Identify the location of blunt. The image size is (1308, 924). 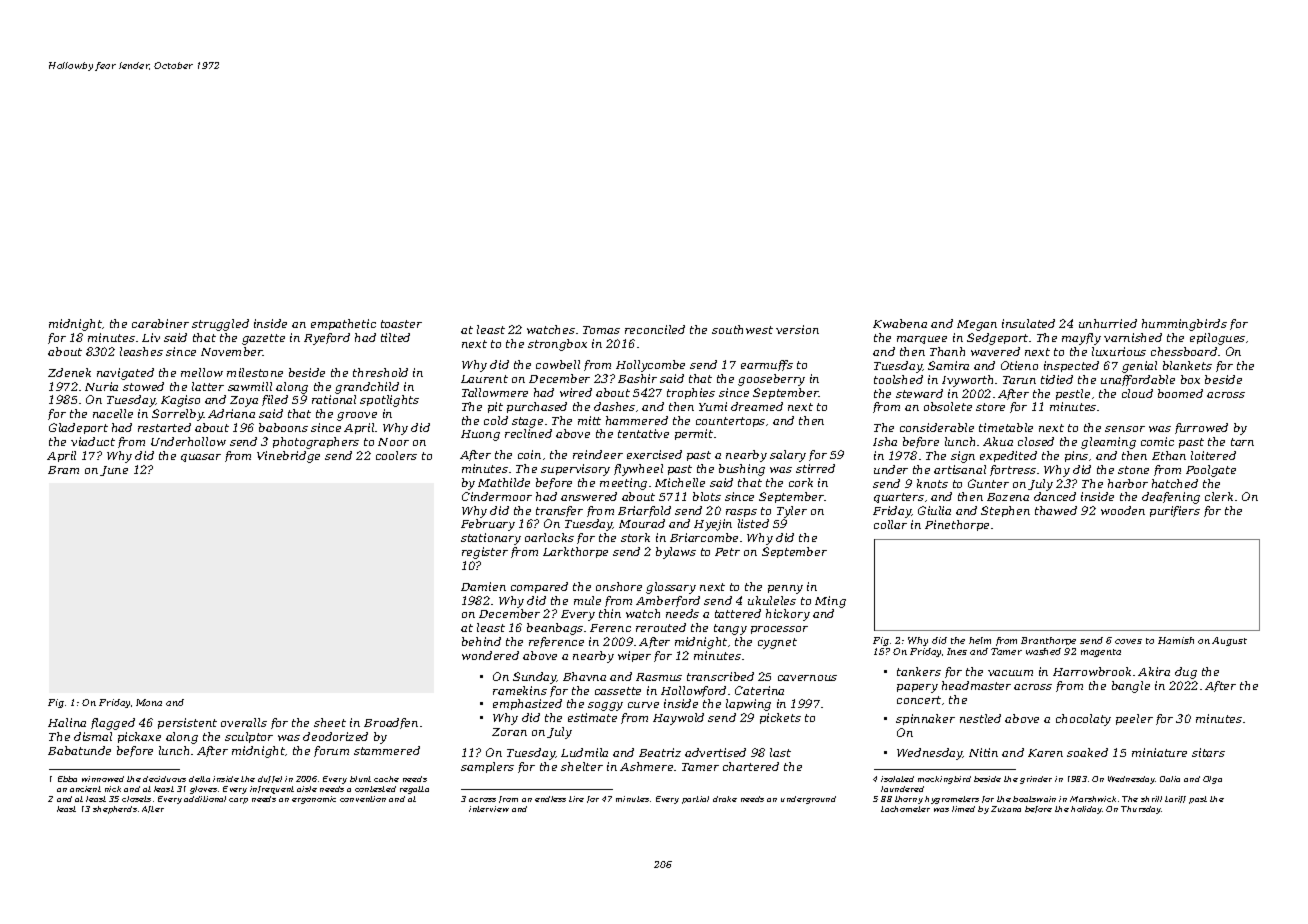
(360, 779).
